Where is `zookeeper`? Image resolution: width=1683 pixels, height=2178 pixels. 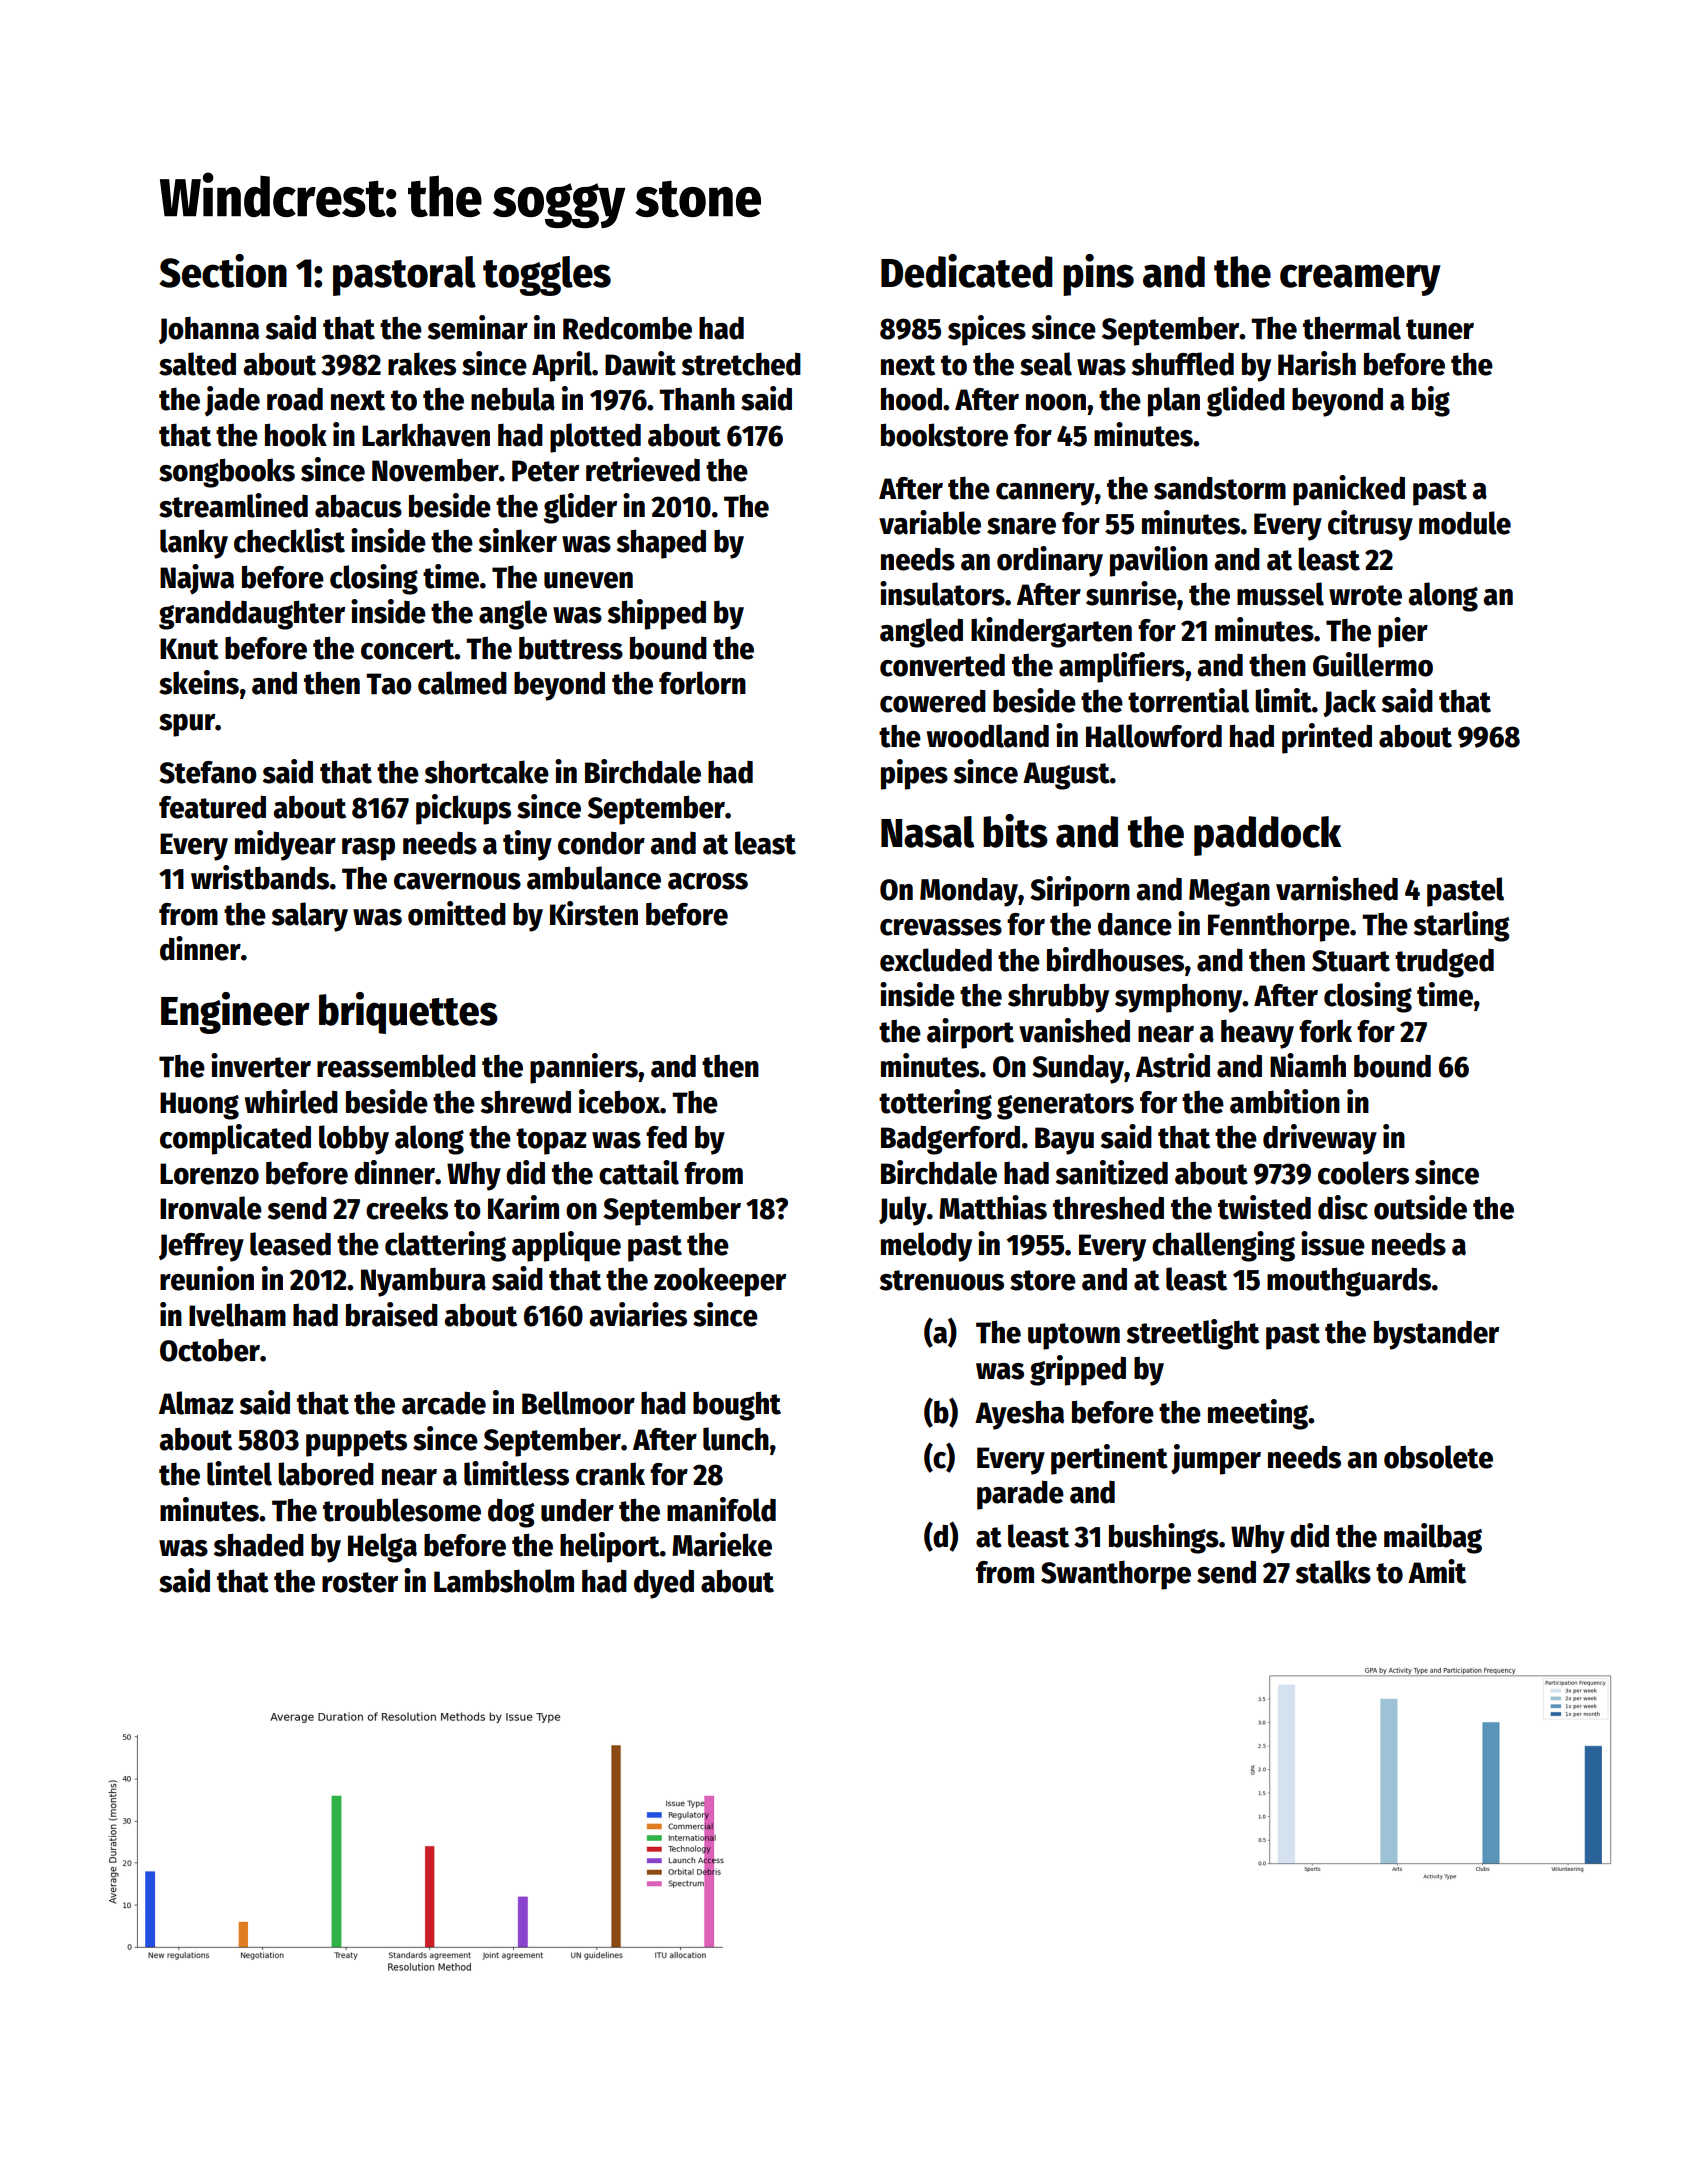 zookeeper is located at coordinates (720, 1282).
